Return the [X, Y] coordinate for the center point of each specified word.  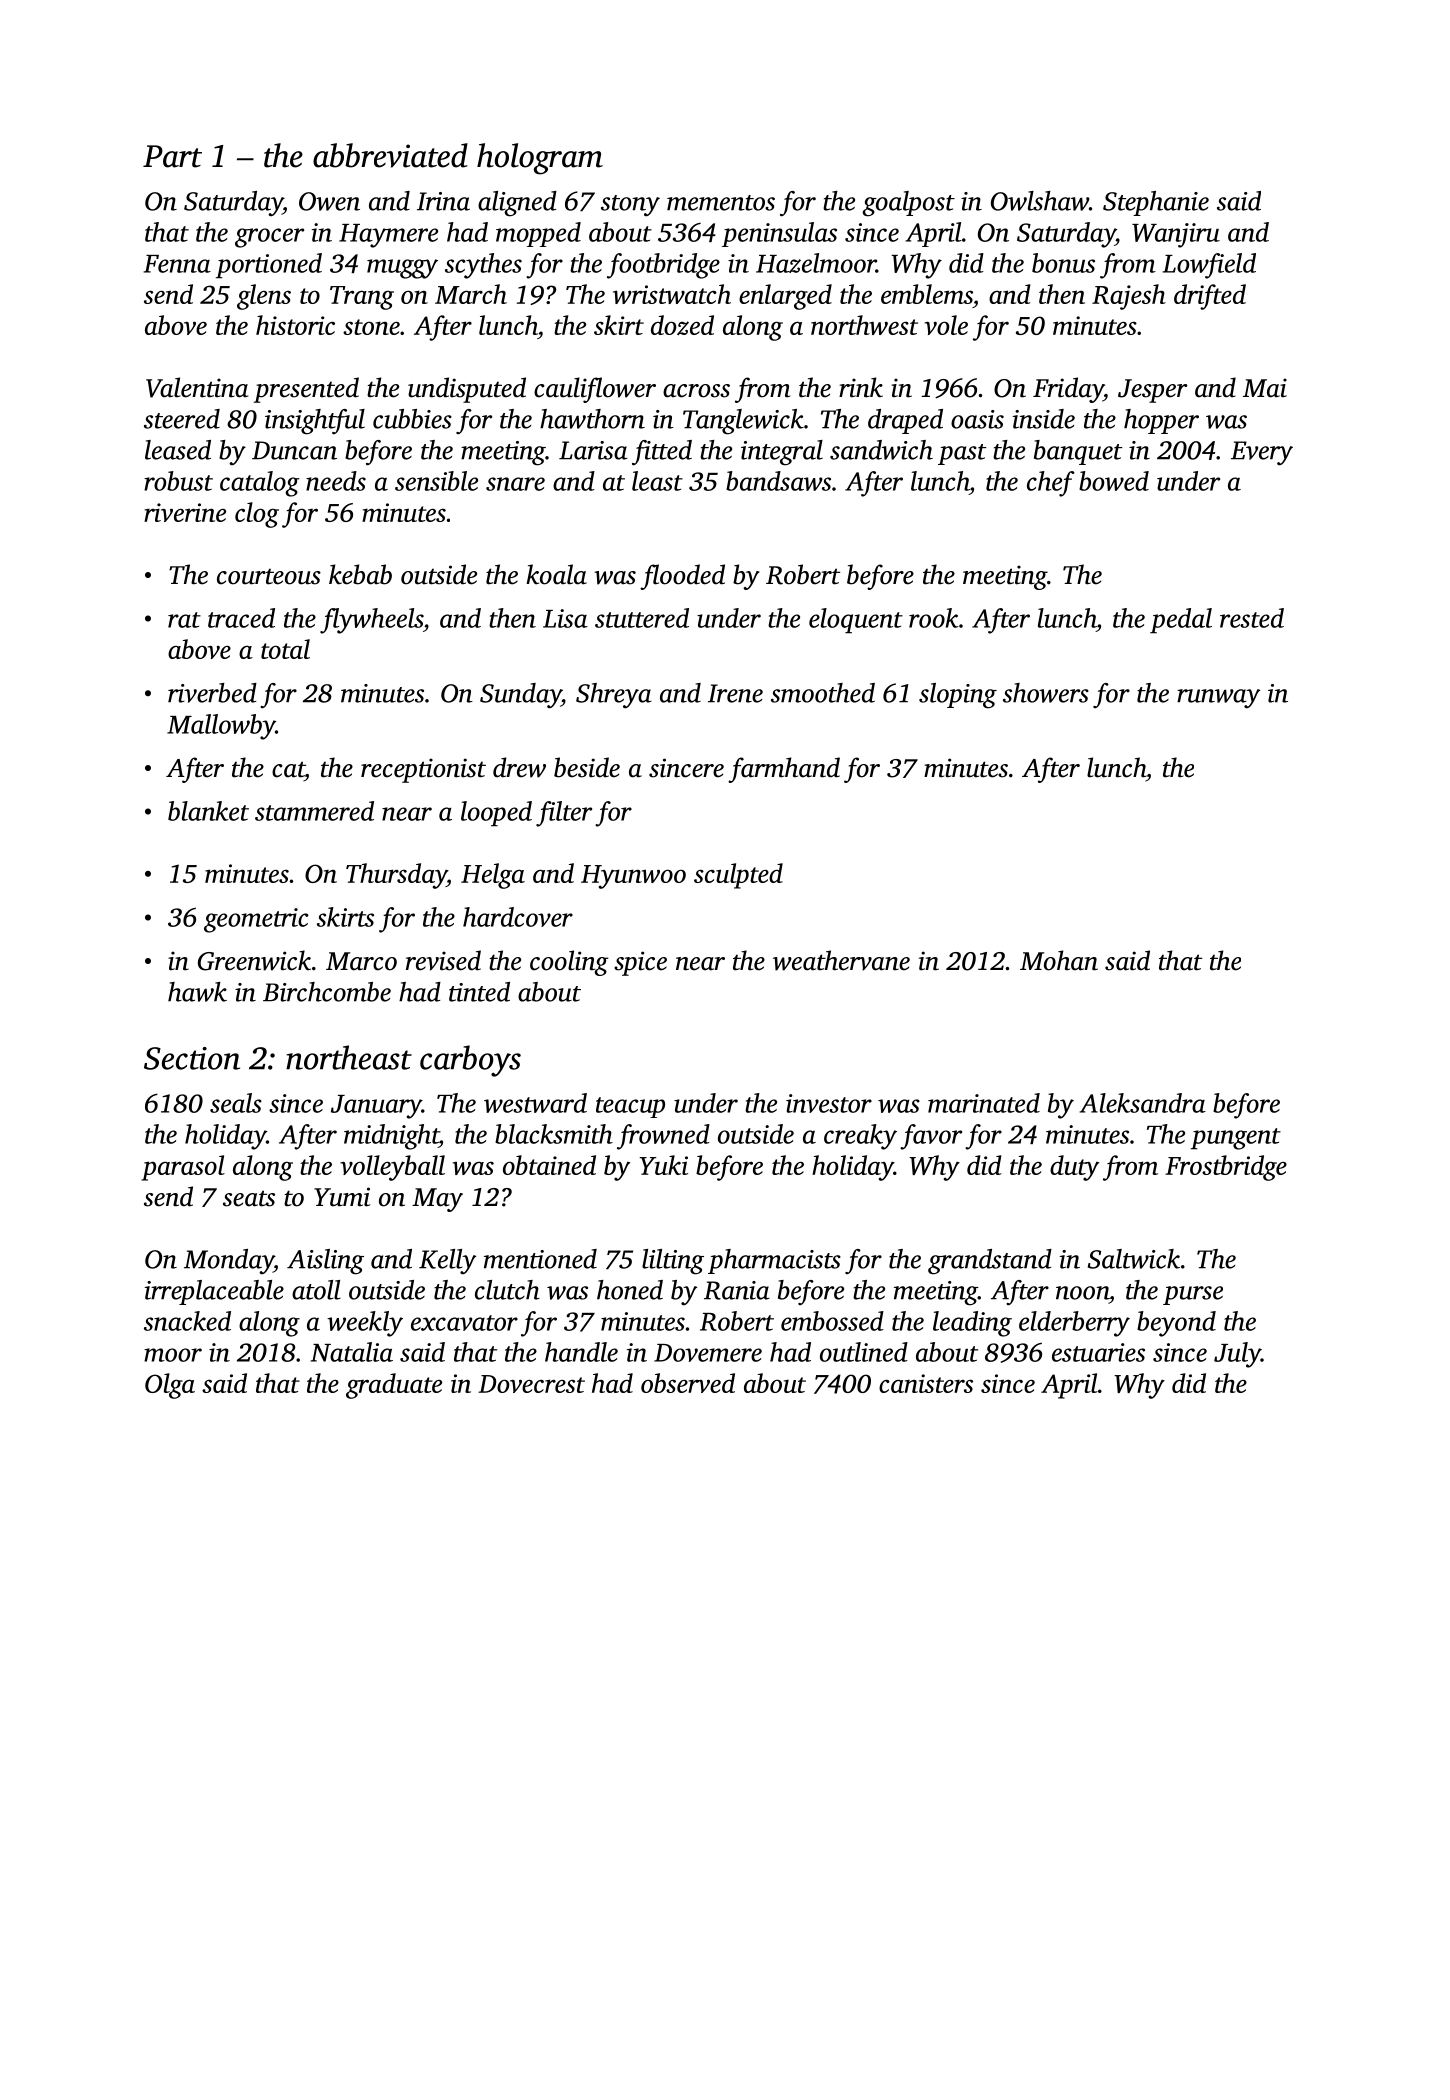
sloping [958, 696]
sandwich [881, 450]
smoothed [823, 693]
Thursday [396, 876]
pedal [1181, 621]
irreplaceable [214, 1292]
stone [371, 327]
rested [1252, 618]
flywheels [371, 621]
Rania [737, 1290]
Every [1262, 453]
